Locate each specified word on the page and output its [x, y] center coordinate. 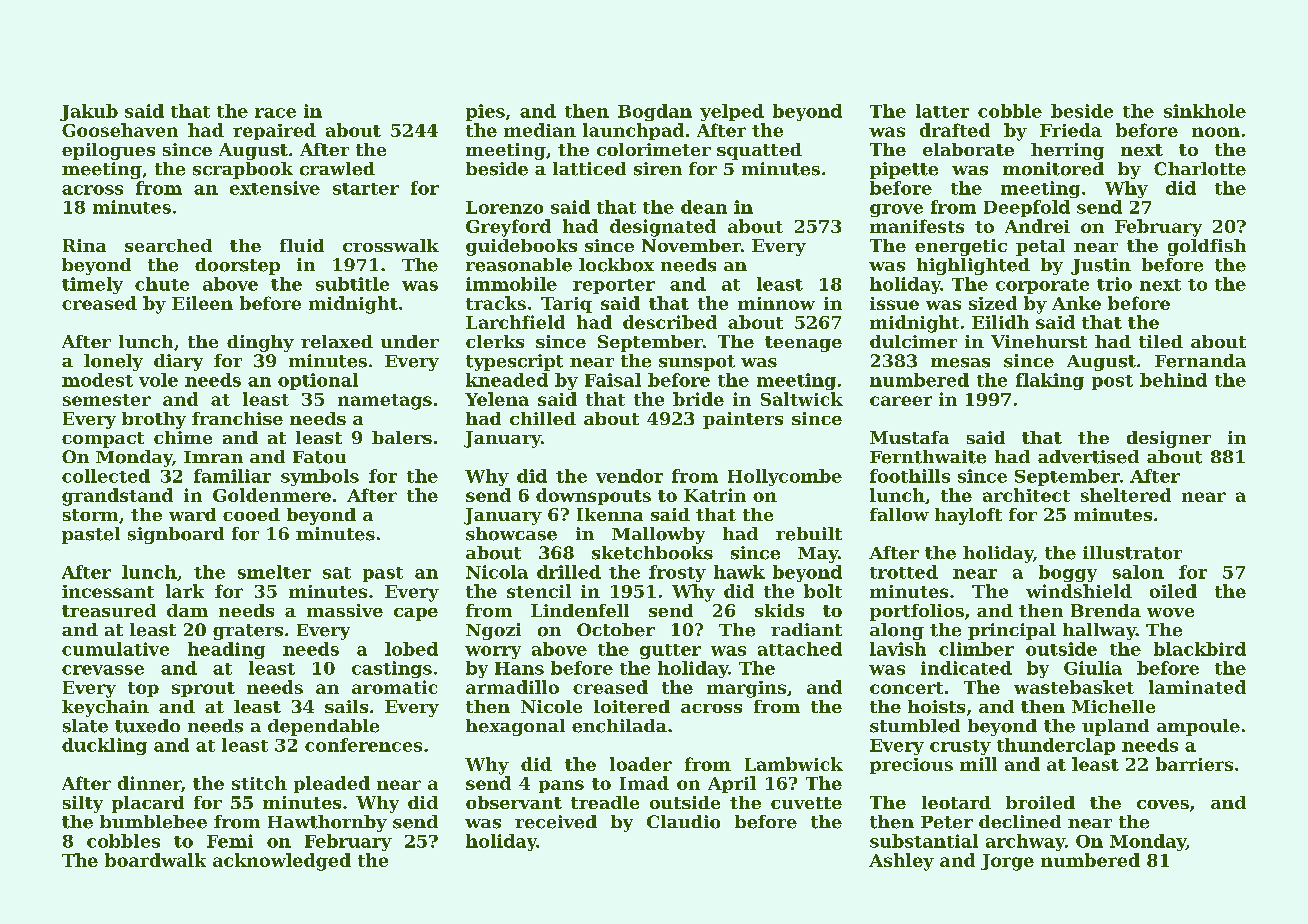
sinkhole [1205, 111]
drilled [569, 572]
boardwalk [155, 860]
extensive [275, 188]
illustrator [1132, 553]
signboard [176, 535]
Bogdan [655, 112]
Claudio [683, 822]
